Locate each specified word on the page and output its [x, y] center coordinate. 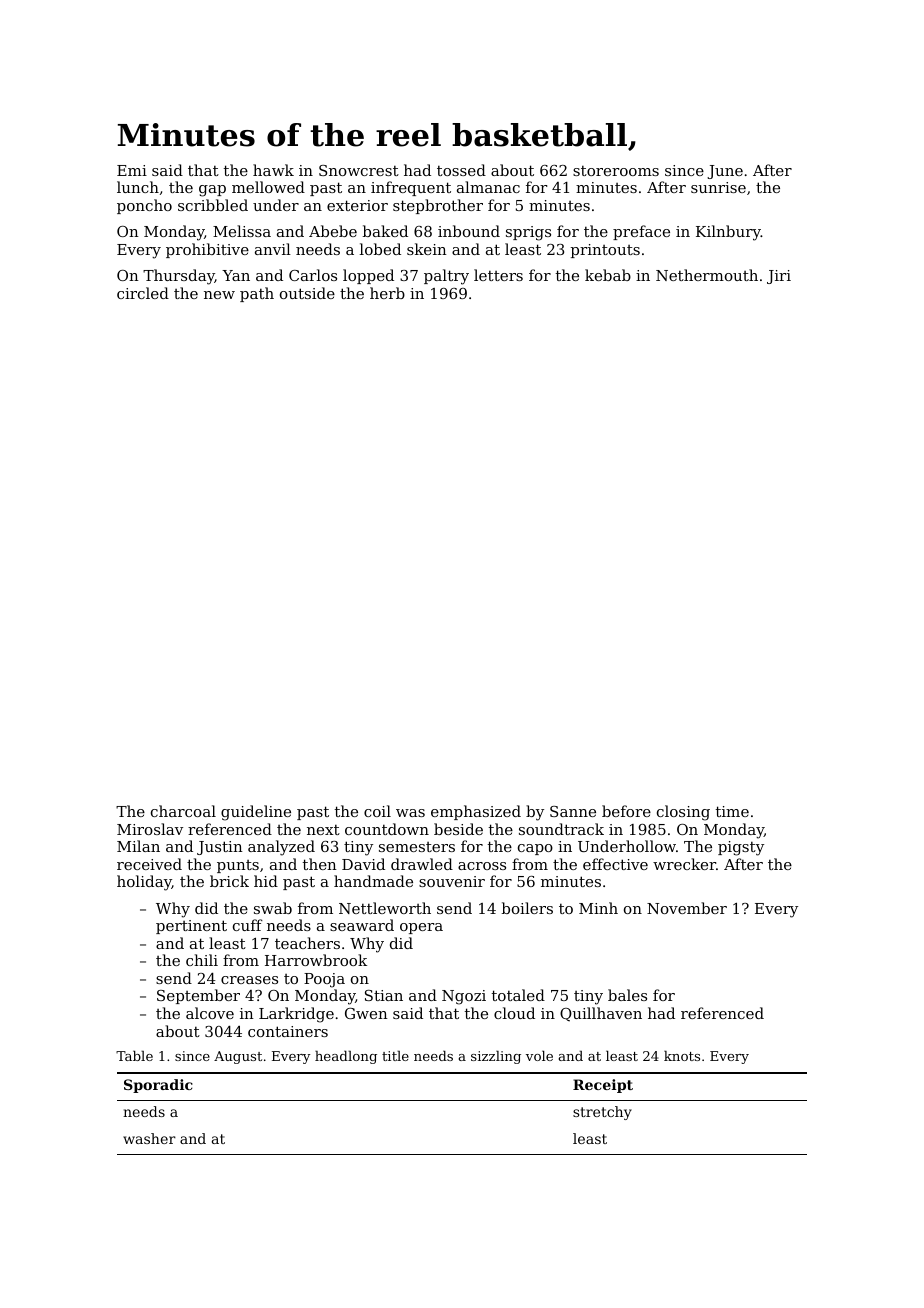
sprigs [528, 233]
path [257, 294]
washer [149, 1138]
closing [683, 813]
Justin [220, 848]
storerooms [616, 170]
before [626, 811]
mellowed [268, 187]
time [732, 811]
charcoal [183, 811]
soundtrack [561, 829]
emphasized [476, 812]
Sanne [573, 811]
